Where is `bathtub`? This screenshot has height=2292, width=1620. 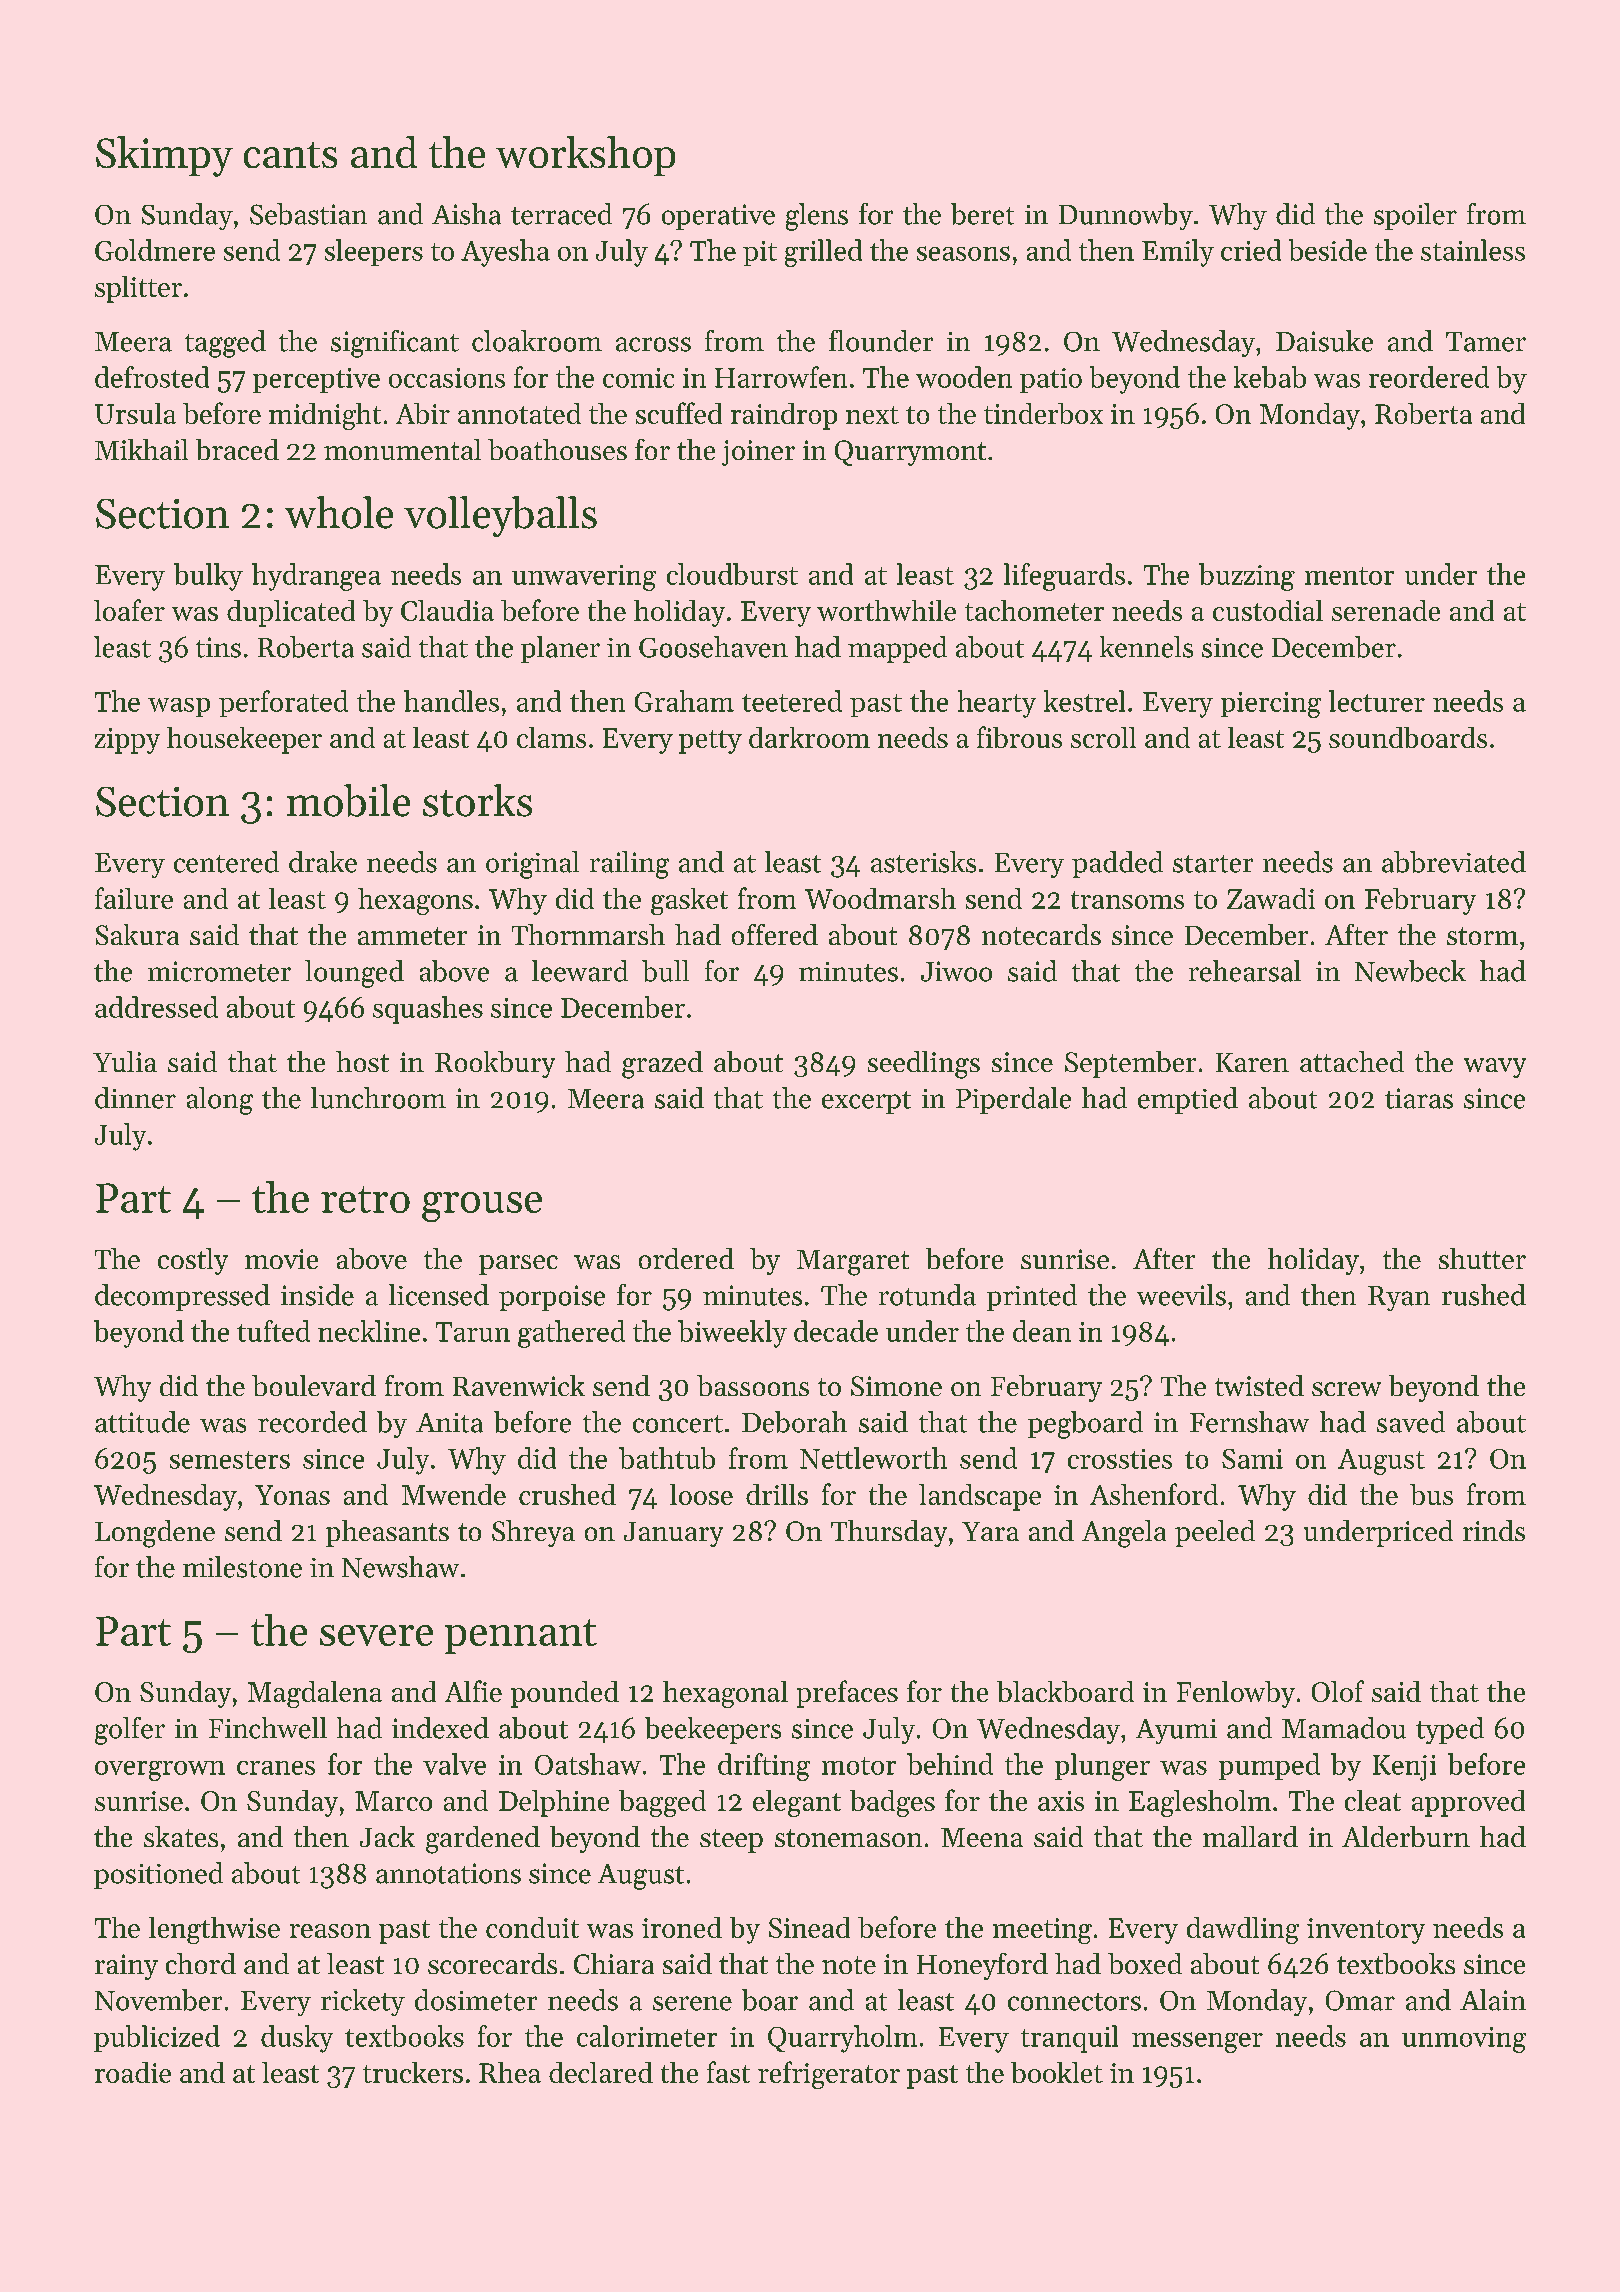
bathtub is located at coordinates (667, 1458).
